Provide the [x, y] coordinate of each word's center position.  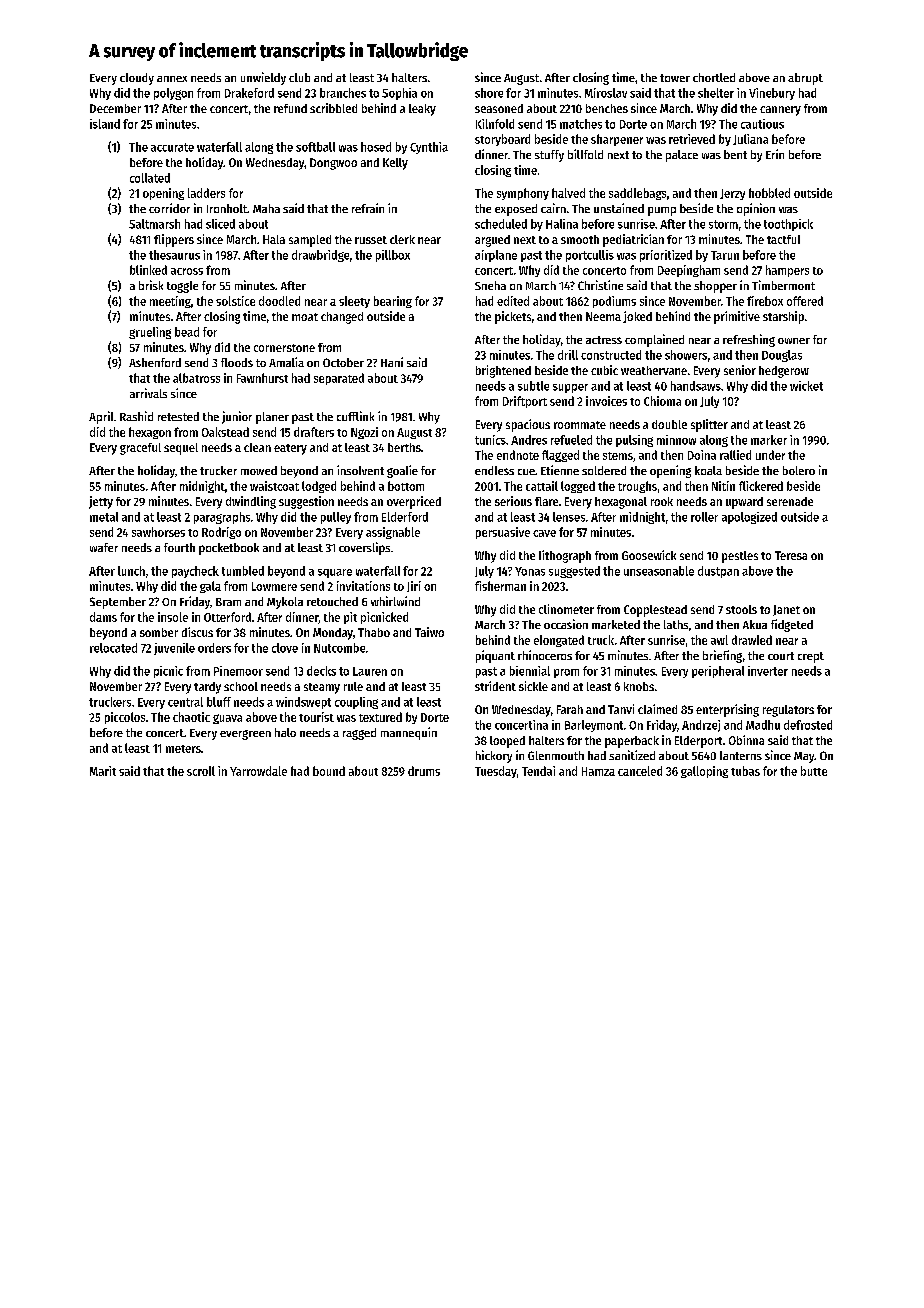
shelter [716, 93]
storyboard [502, 140]
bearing [393, 302]
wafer [104, 547]
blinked [148, 270]
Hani [392, 362]
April [101, 417]
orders [214, 648]
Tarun [725, 255]
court [781, 656]
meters [183, 749]
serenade [790, 501]
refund [290, 108]
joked [637, 317]
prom [566, 673]
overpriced [414, 502]
